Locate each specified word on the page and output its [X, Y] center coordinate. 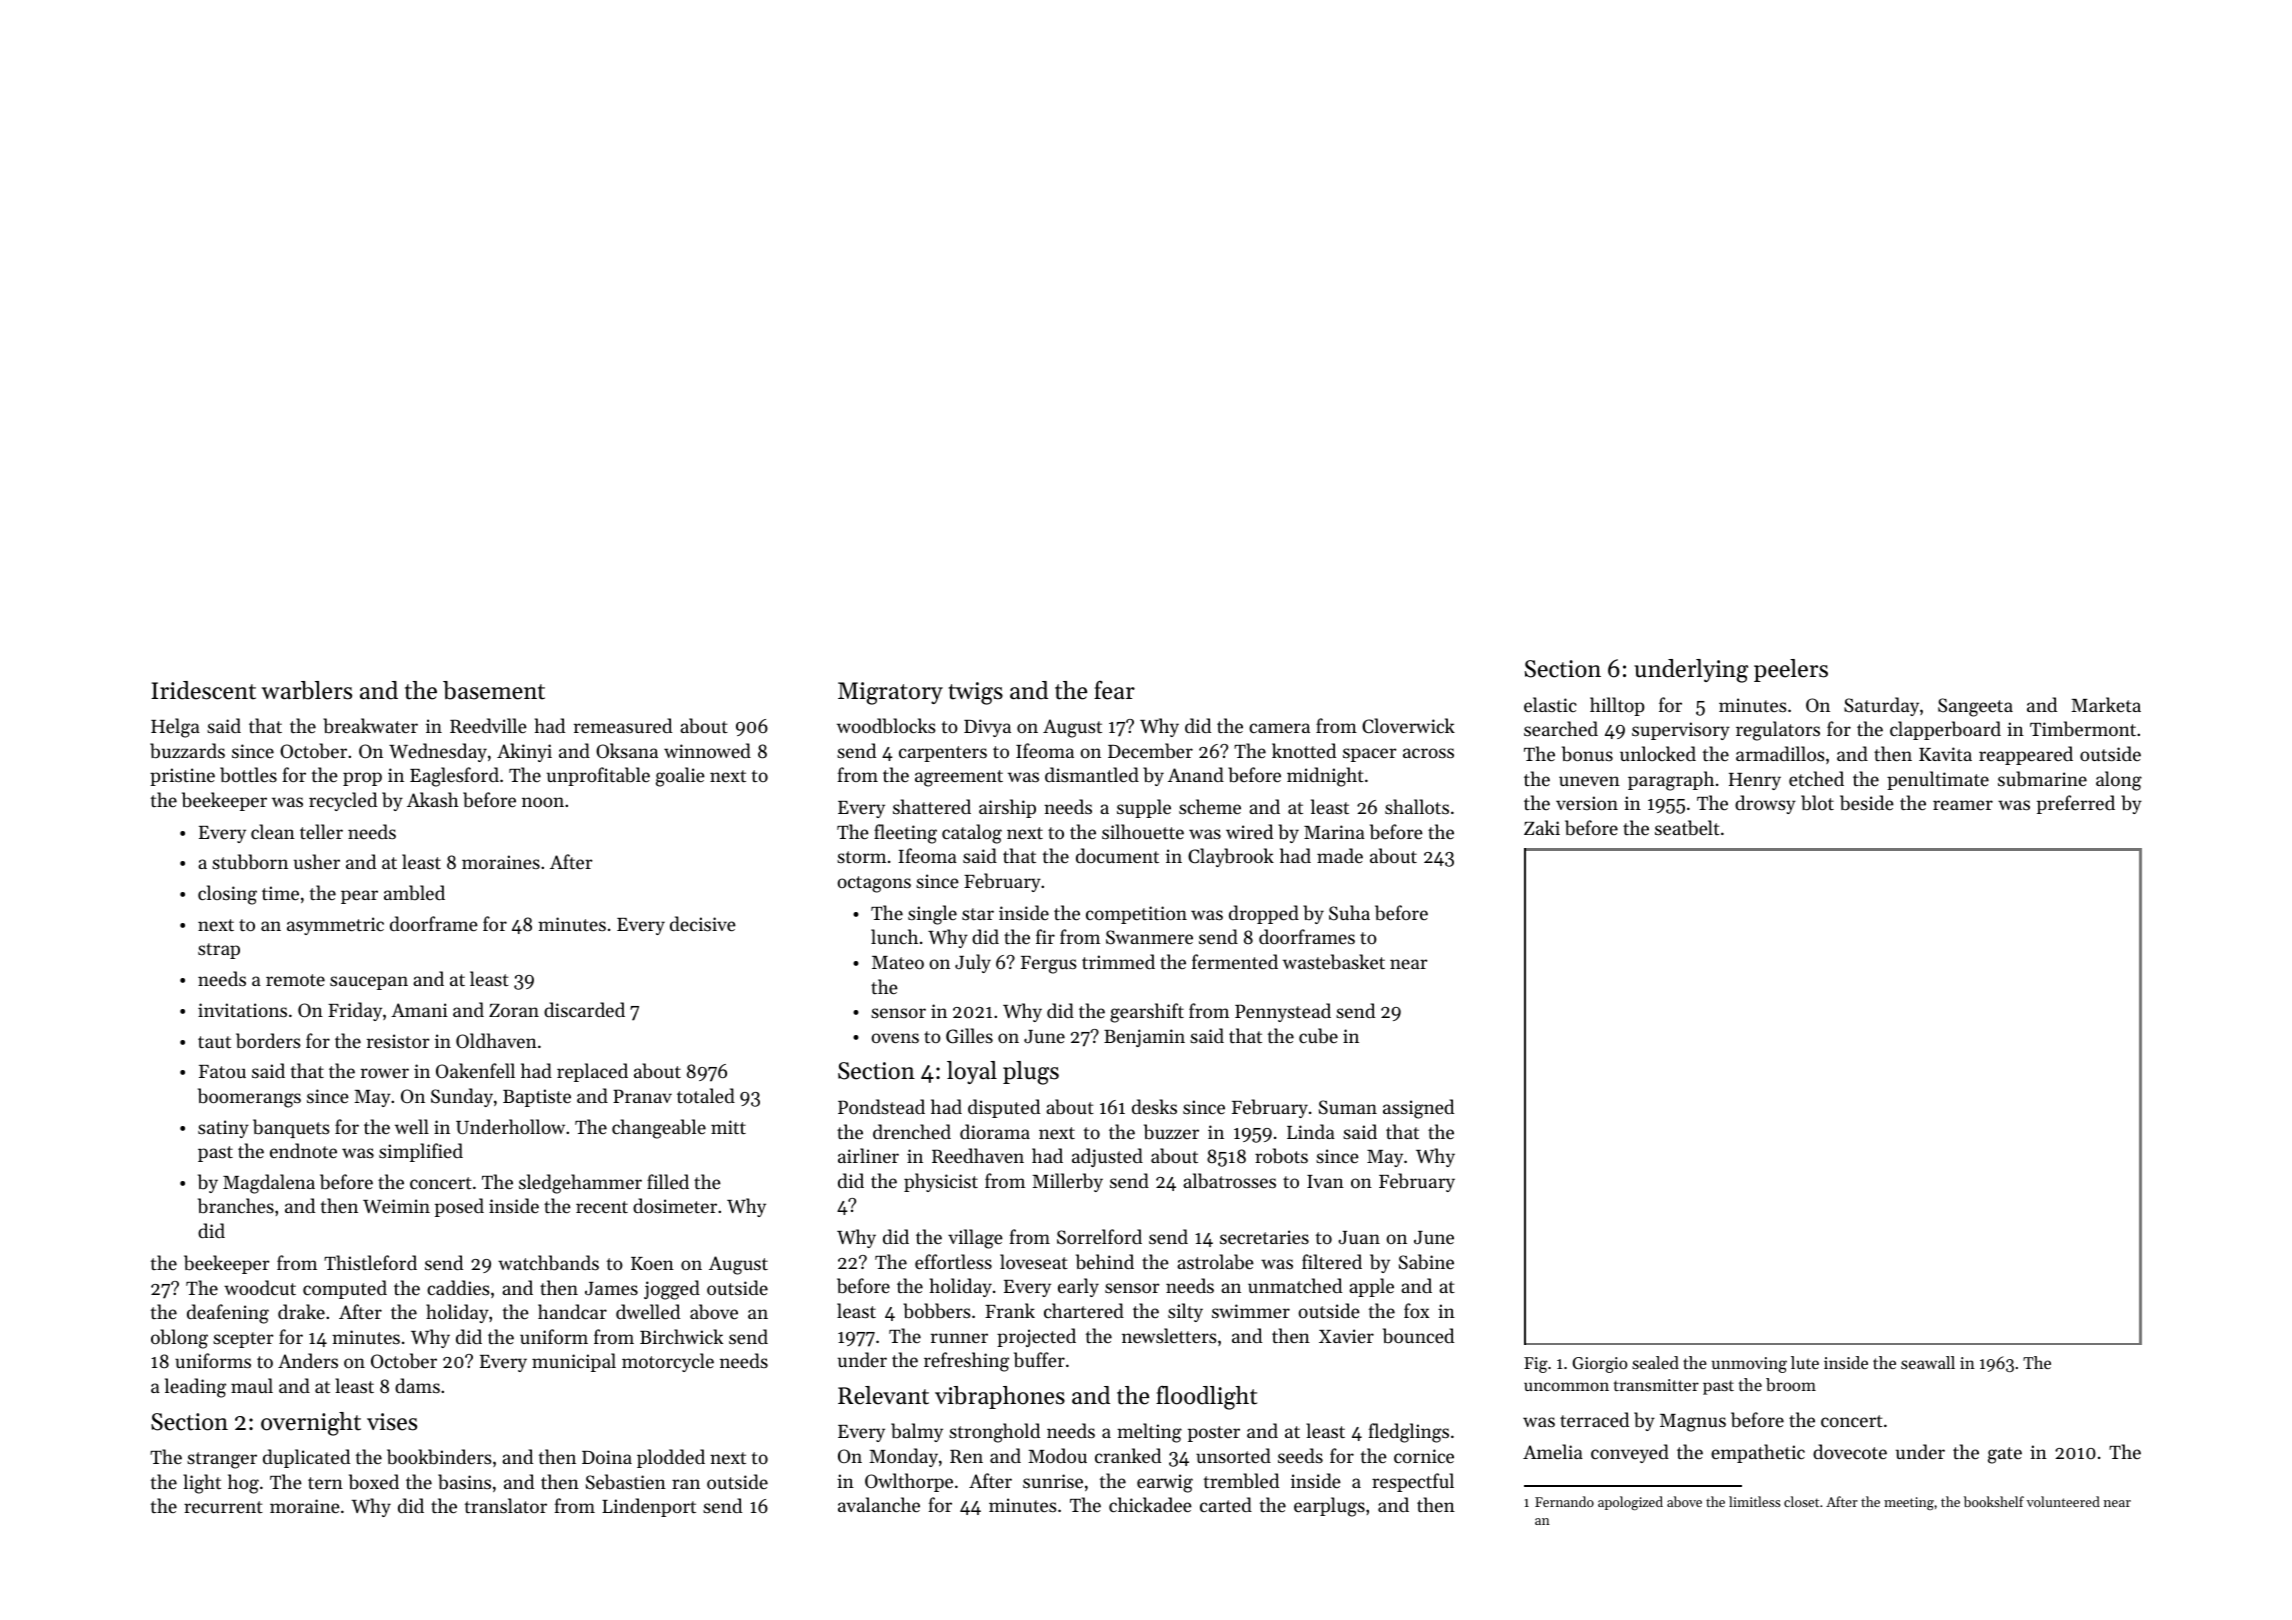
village [975, 1239]
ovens [895, 1038]
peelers [1791, 670]
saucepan [369, 983]
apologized [1630, 1503]
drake [301, 1311]
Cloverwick [1408, 725]
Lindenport [649, 1507]
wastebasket [1334, 962]
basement [494, 690]
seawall [1928, 1362]
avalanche [879, 1504]
